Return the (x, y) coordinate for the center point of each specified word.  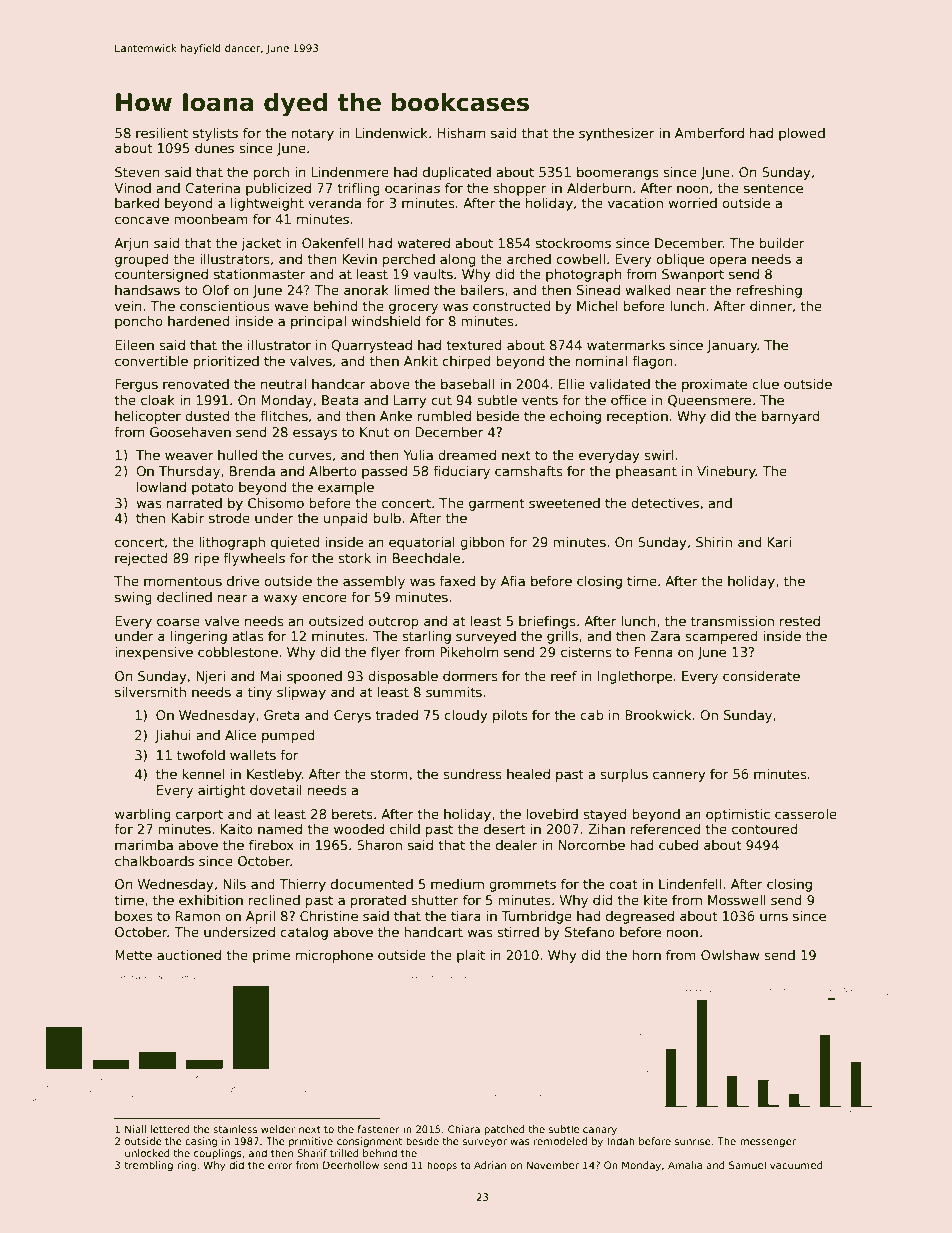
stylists (215, 134)
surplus (624, 775)
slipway (301, 693)
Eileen (134, 345)
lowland (161, 487)
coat (623, 884)
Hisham (461, 133)
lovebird (552, 814)
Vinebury (726, 472)
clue (765, 384)
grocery (413, 308)
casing (201, 1142)
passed (384, 472)
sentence (773, 188)
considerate (761, 676)
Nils (234, 884)
